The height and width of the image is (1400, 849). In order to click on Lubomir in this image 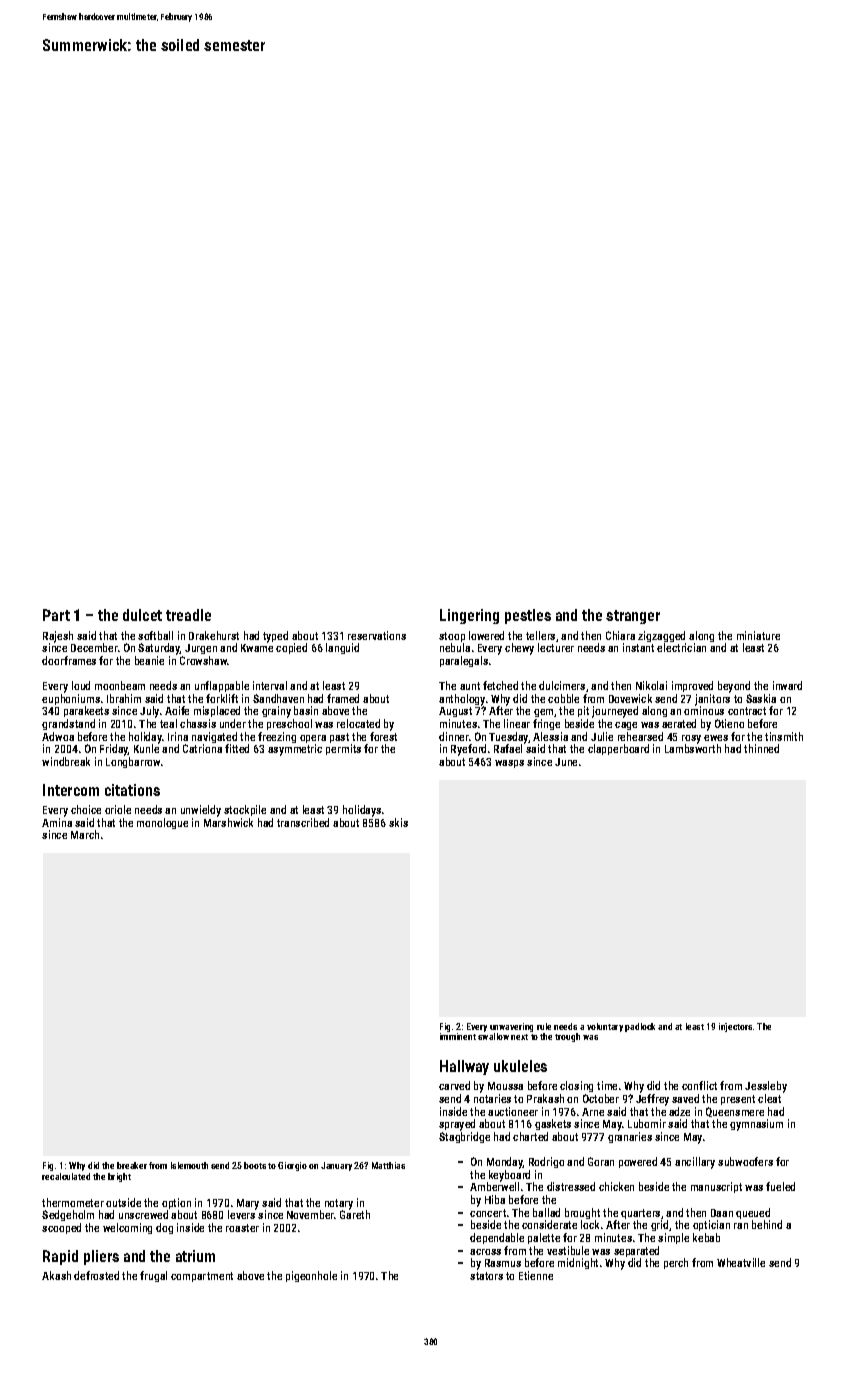, I will do `click(647, 1123)`.
